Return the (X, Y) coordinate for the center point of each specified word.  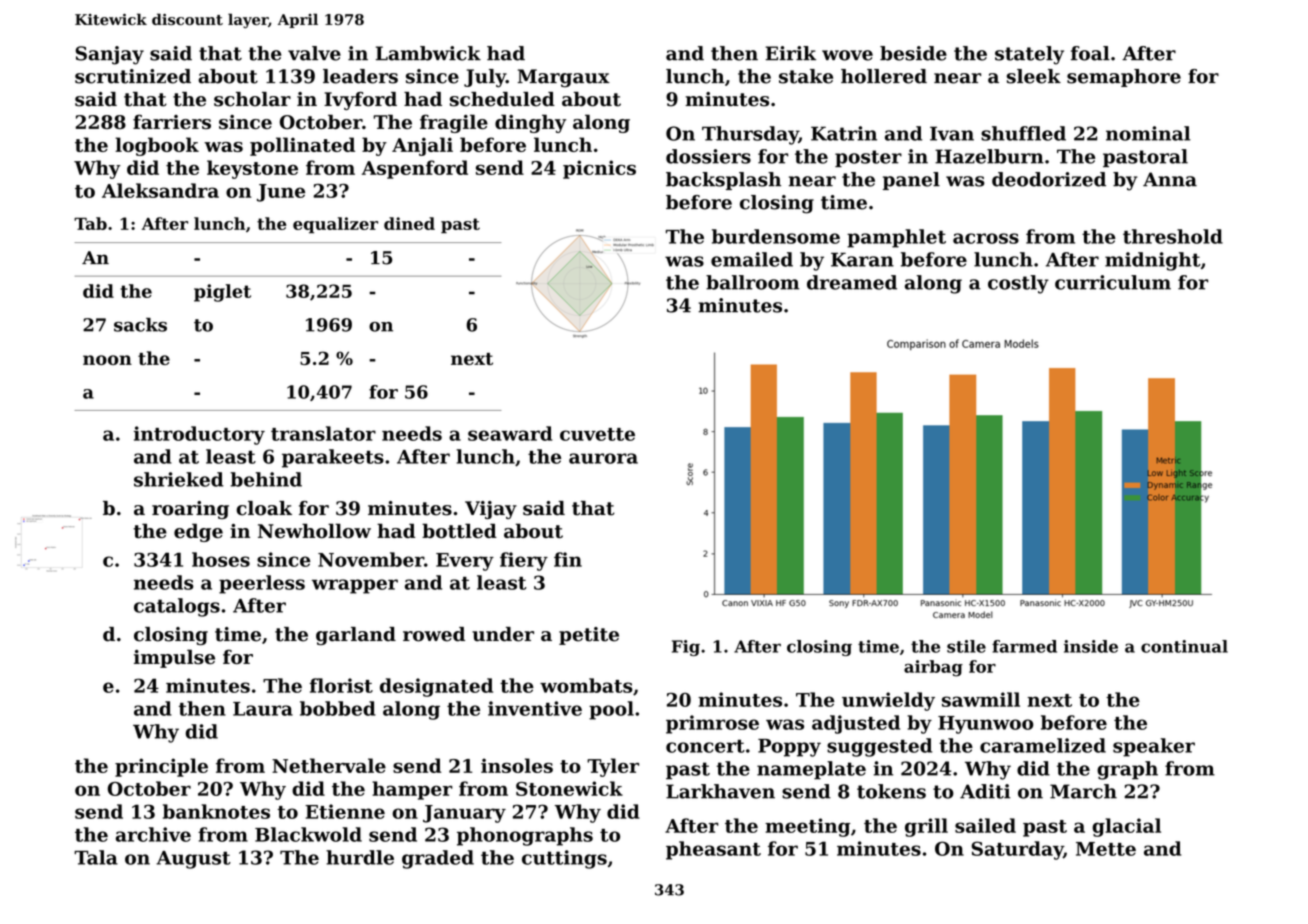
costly (1018, 284)
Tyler (613, 767)
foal (1090, 53)
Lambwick (428, 53)
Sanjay (109, 55)
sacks (140, 325)
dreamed (852, 282)
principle (161, 767)
